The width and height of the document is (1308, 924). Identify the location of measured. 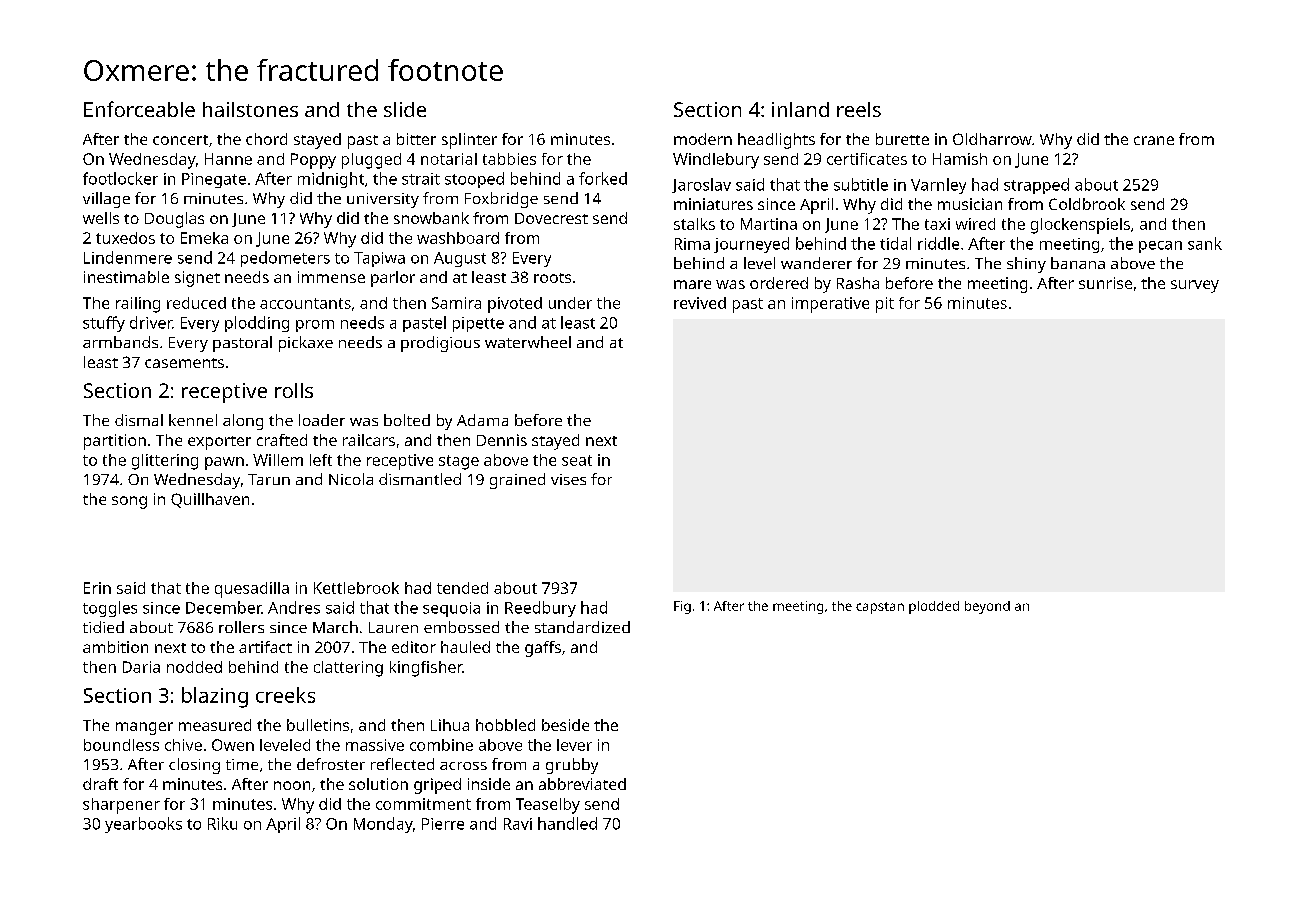
(215, 725).
